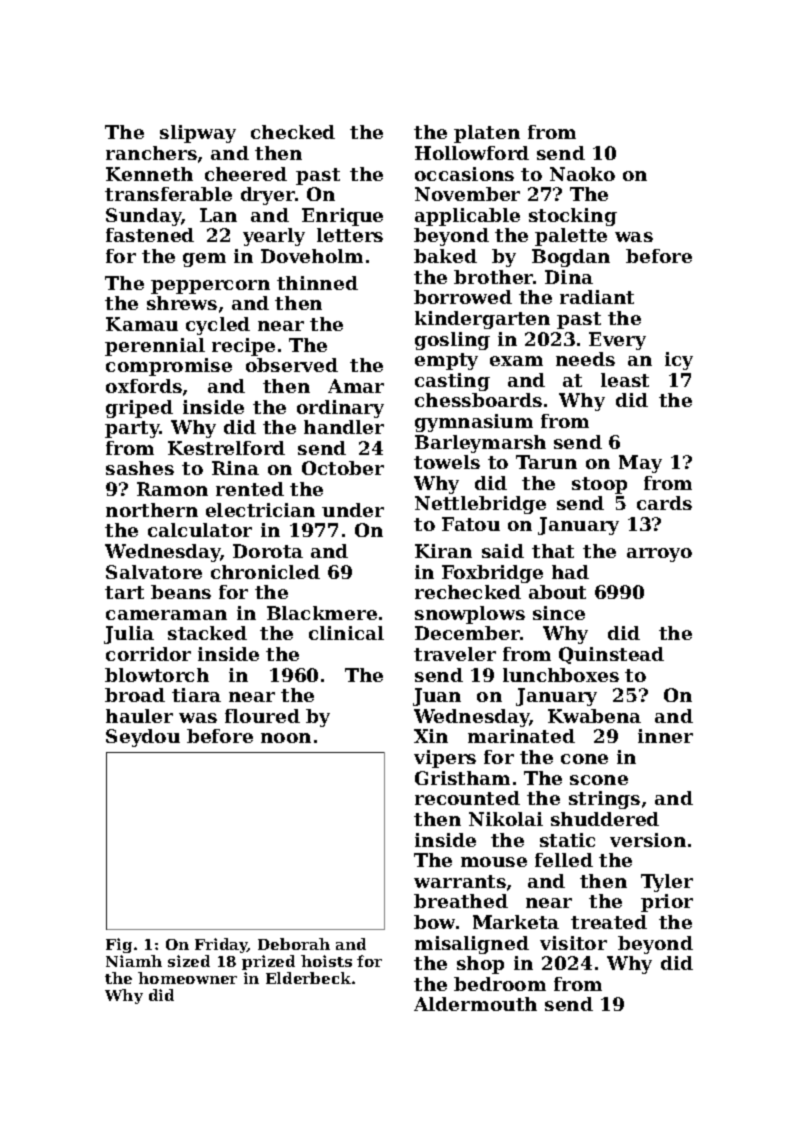 This screenshot has width=799, height=1134. I want to click on said, so click(503, 551).
